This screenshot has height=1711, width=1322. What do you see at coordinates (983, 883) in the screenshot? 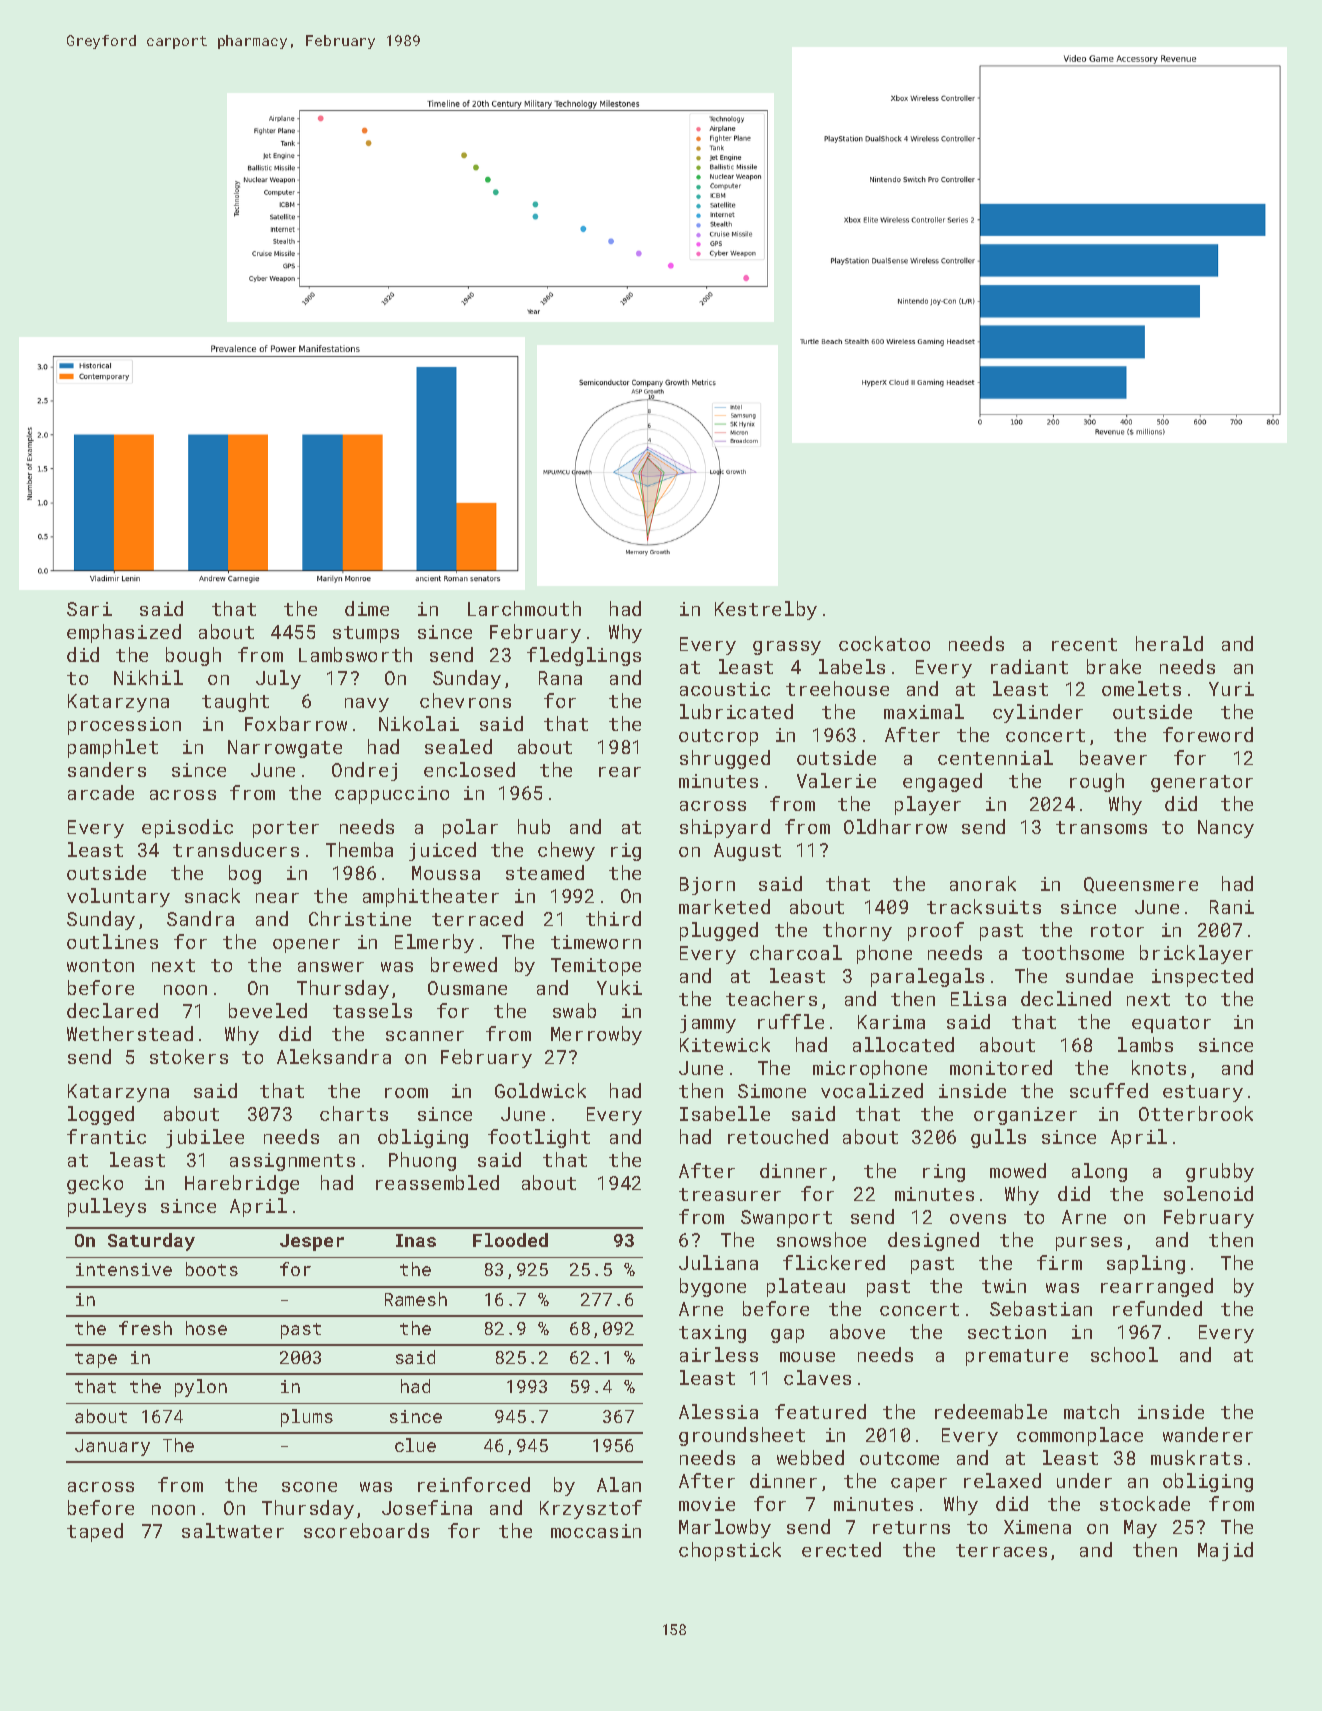
I see `anorak` at bounding box center [983, 883].
